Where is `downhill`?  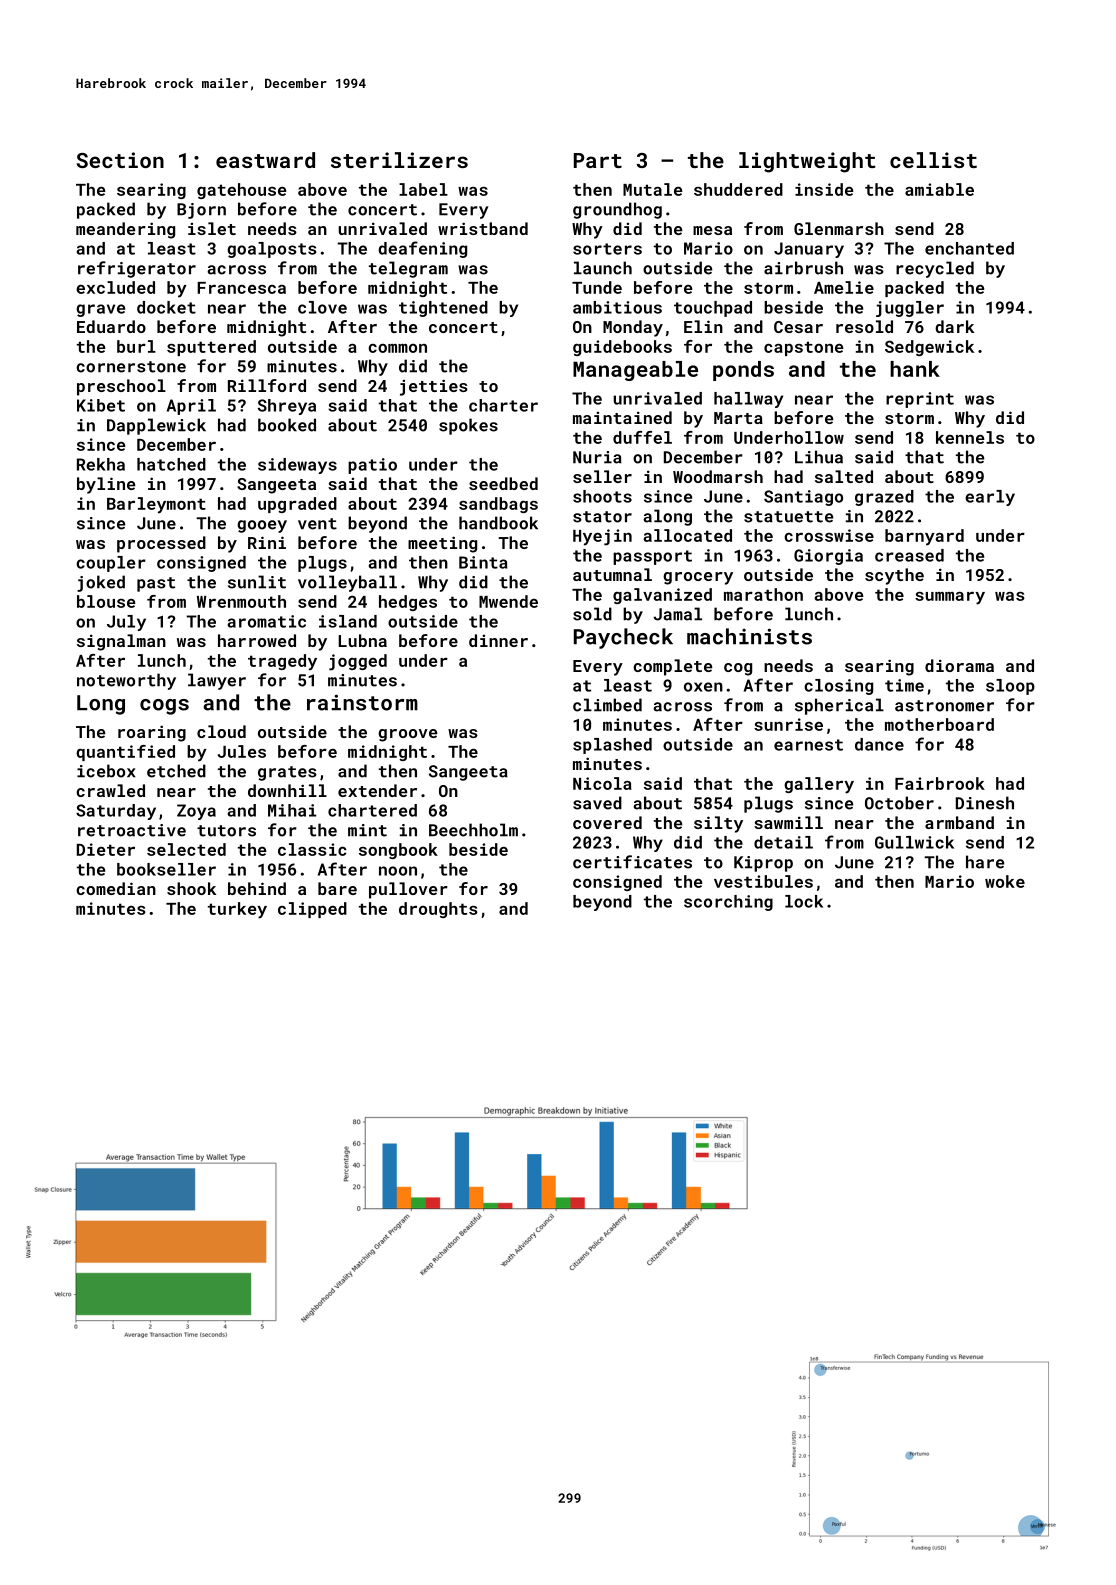
downhill is located at coordinates (287, 790).
